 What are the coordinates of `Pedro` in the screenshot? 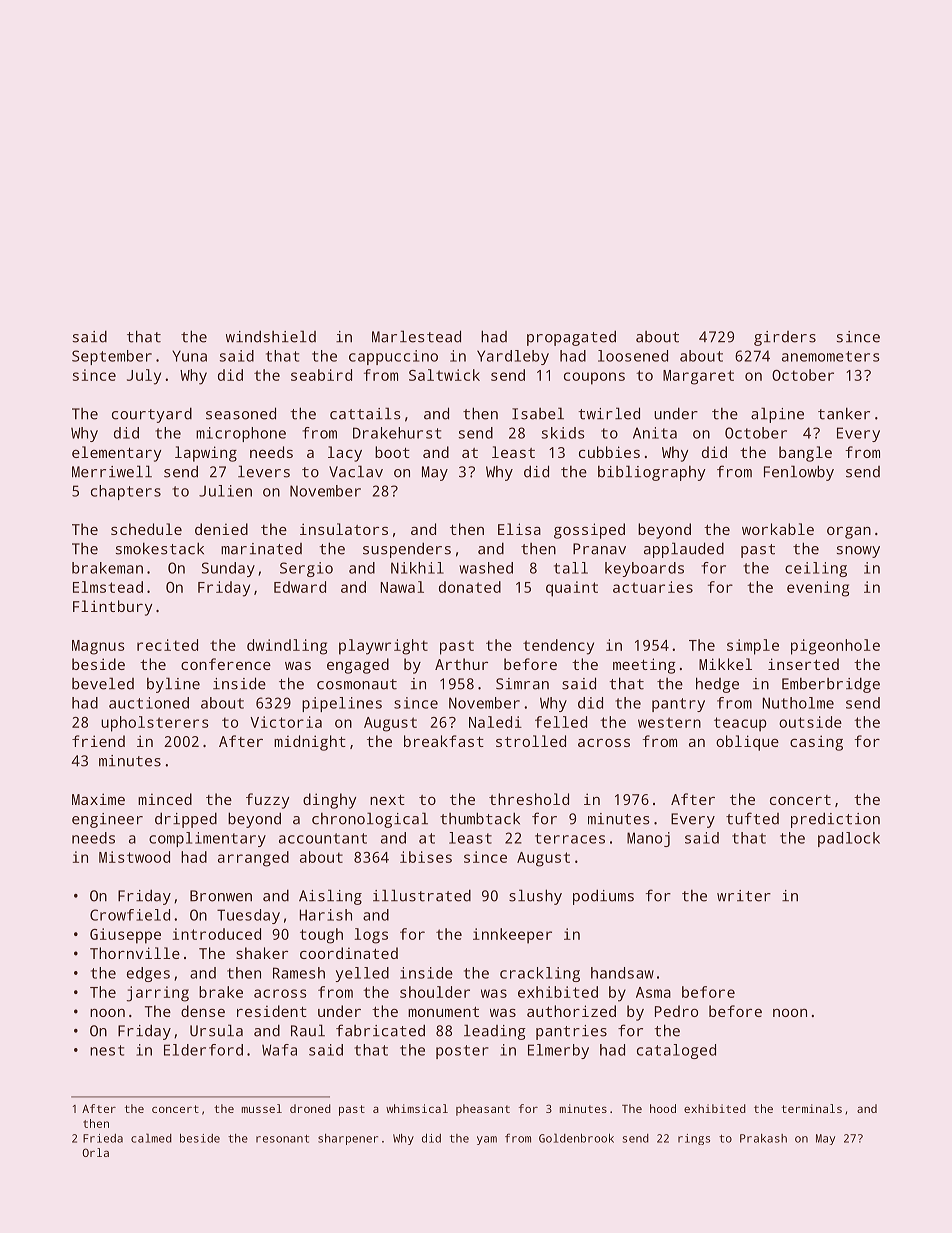 It's located at (676, 1011).
